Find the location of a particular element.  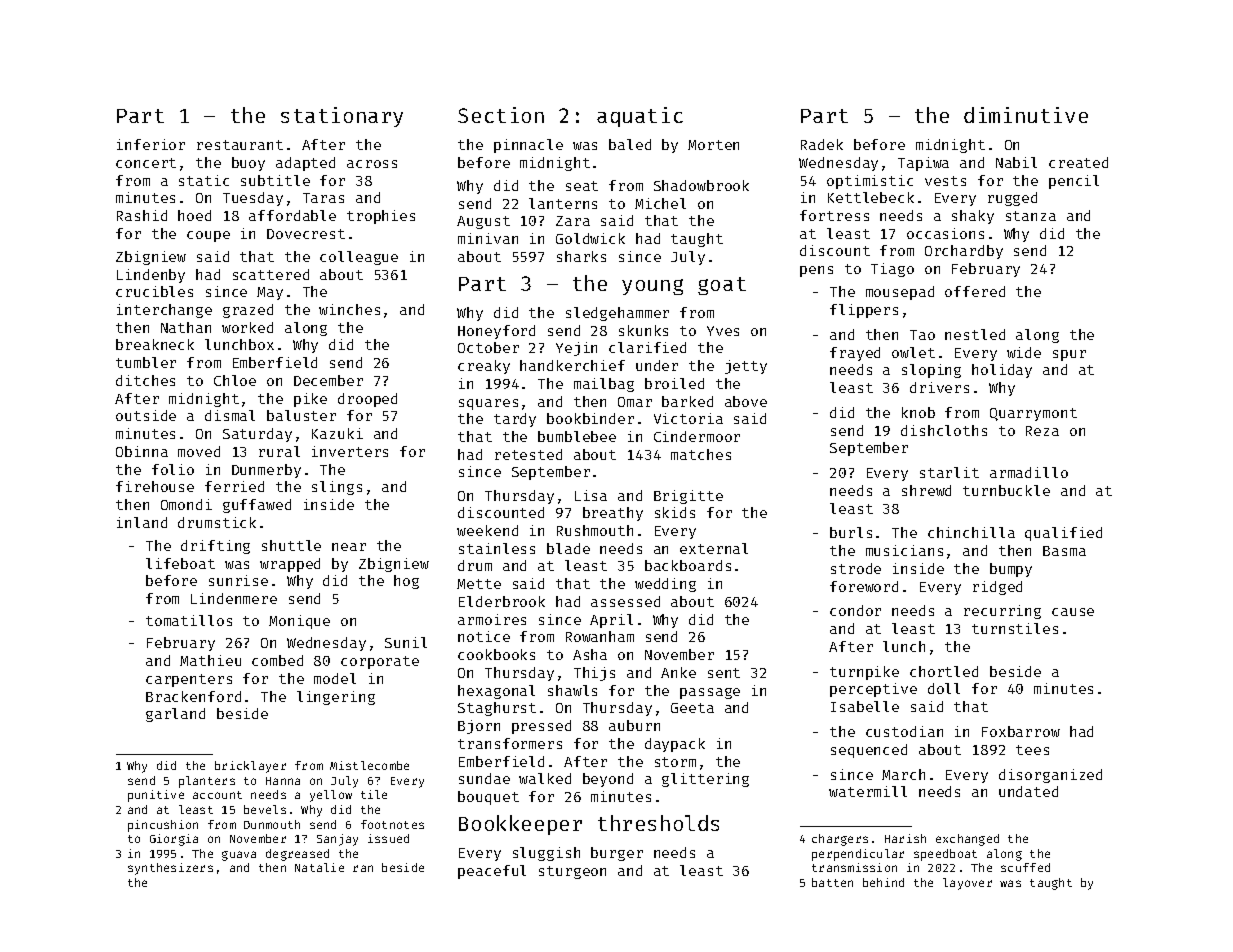

slings is located at coordinates (337, 488).
